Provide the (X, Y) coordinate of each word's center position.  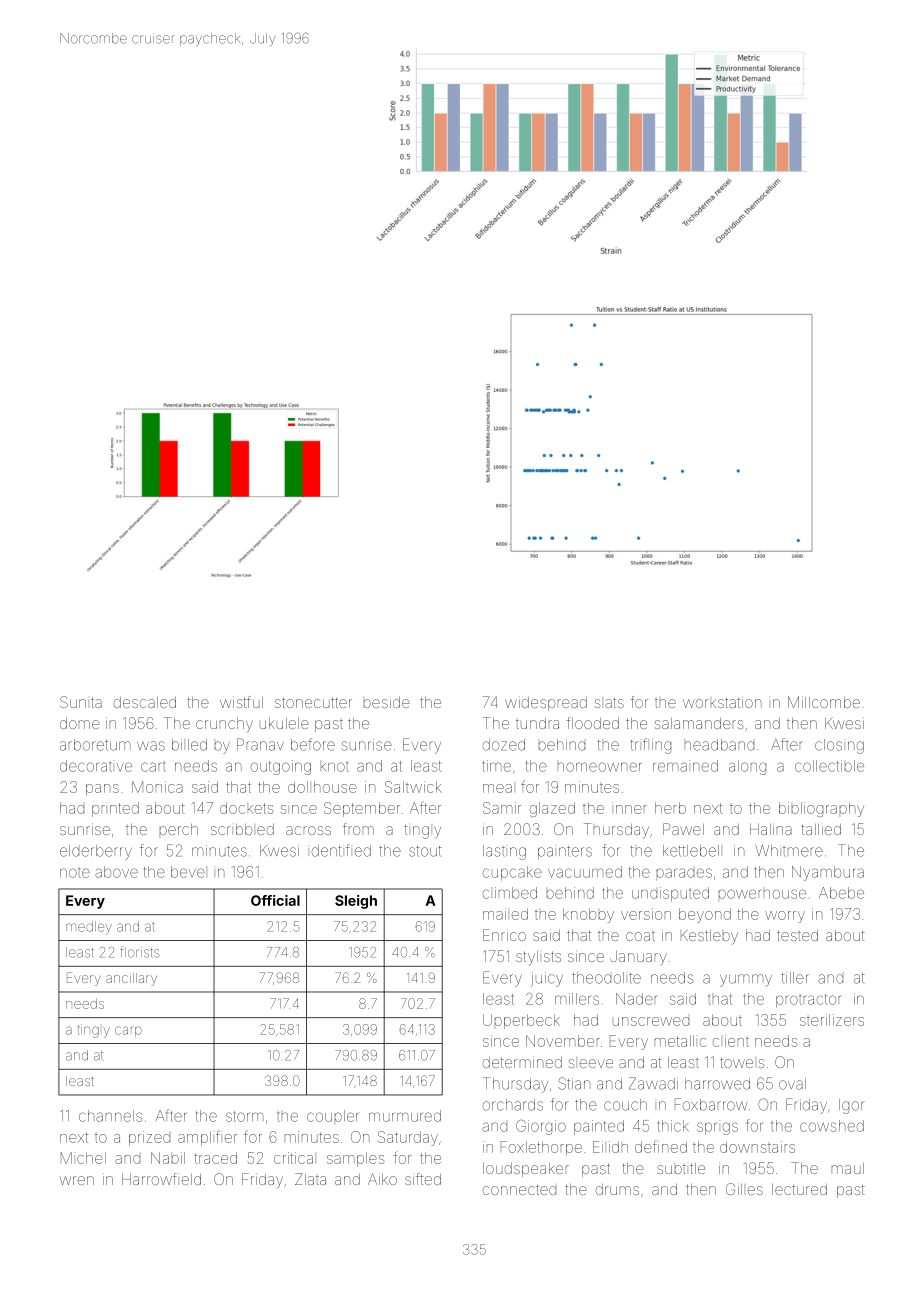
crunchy (224, 725)
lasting (504, 852)
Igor (852, 1106)
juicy (547, 979)
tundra (537, 723)
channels (110, 1116)
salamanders (699, 723)
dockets (247, 808)
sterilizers (832, 1020)
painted (599, 1127)
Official (275, 900)
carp (128, 1031)
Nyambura (828, 873)
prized (149, 1138)
